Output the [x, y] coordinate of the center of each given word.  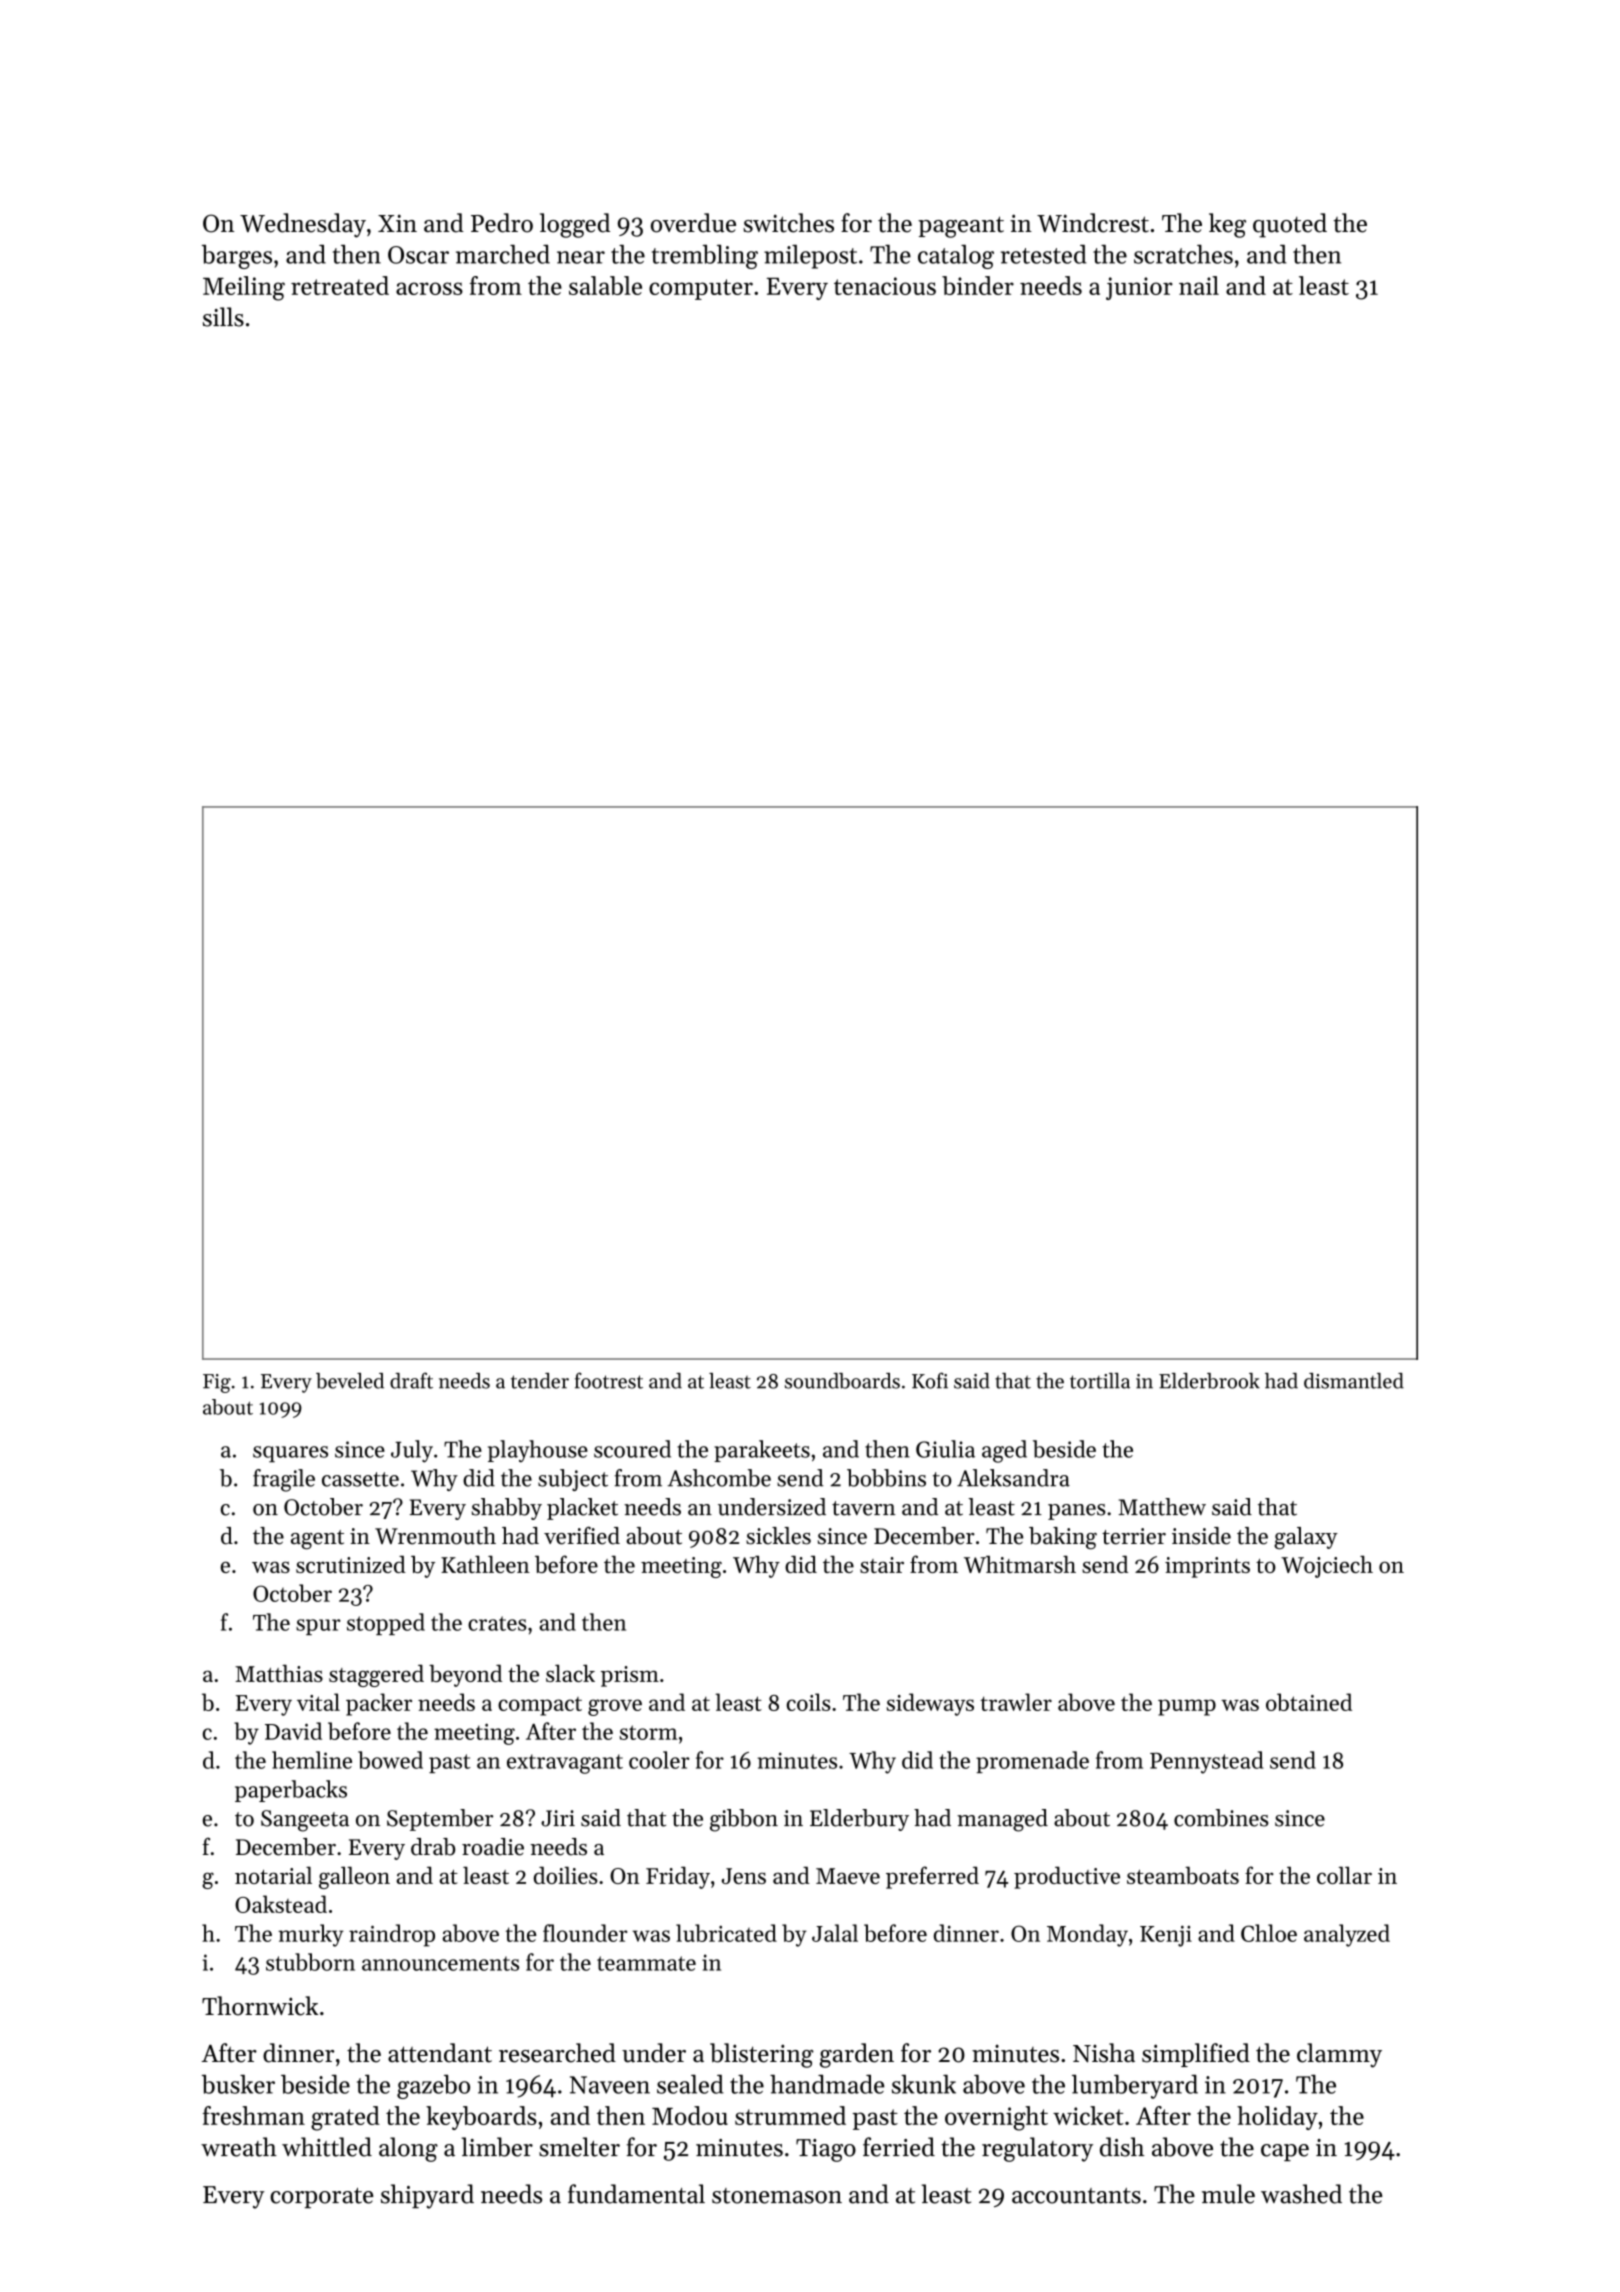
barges [237, 257]
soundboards [842, 1381]
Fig [217, 1383]
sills [223, 317]
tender [540, 1381]
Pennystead [1206, 1762]
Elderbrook [1209, 1381]
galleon [354, 1877]
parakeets [762, 1451]
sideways [930, 1704]
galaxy [1306, 1538]
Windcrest [1093, 223]
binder [978, 285]
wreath [239, 2147]
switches [788, 223]
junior [1139, 288]
